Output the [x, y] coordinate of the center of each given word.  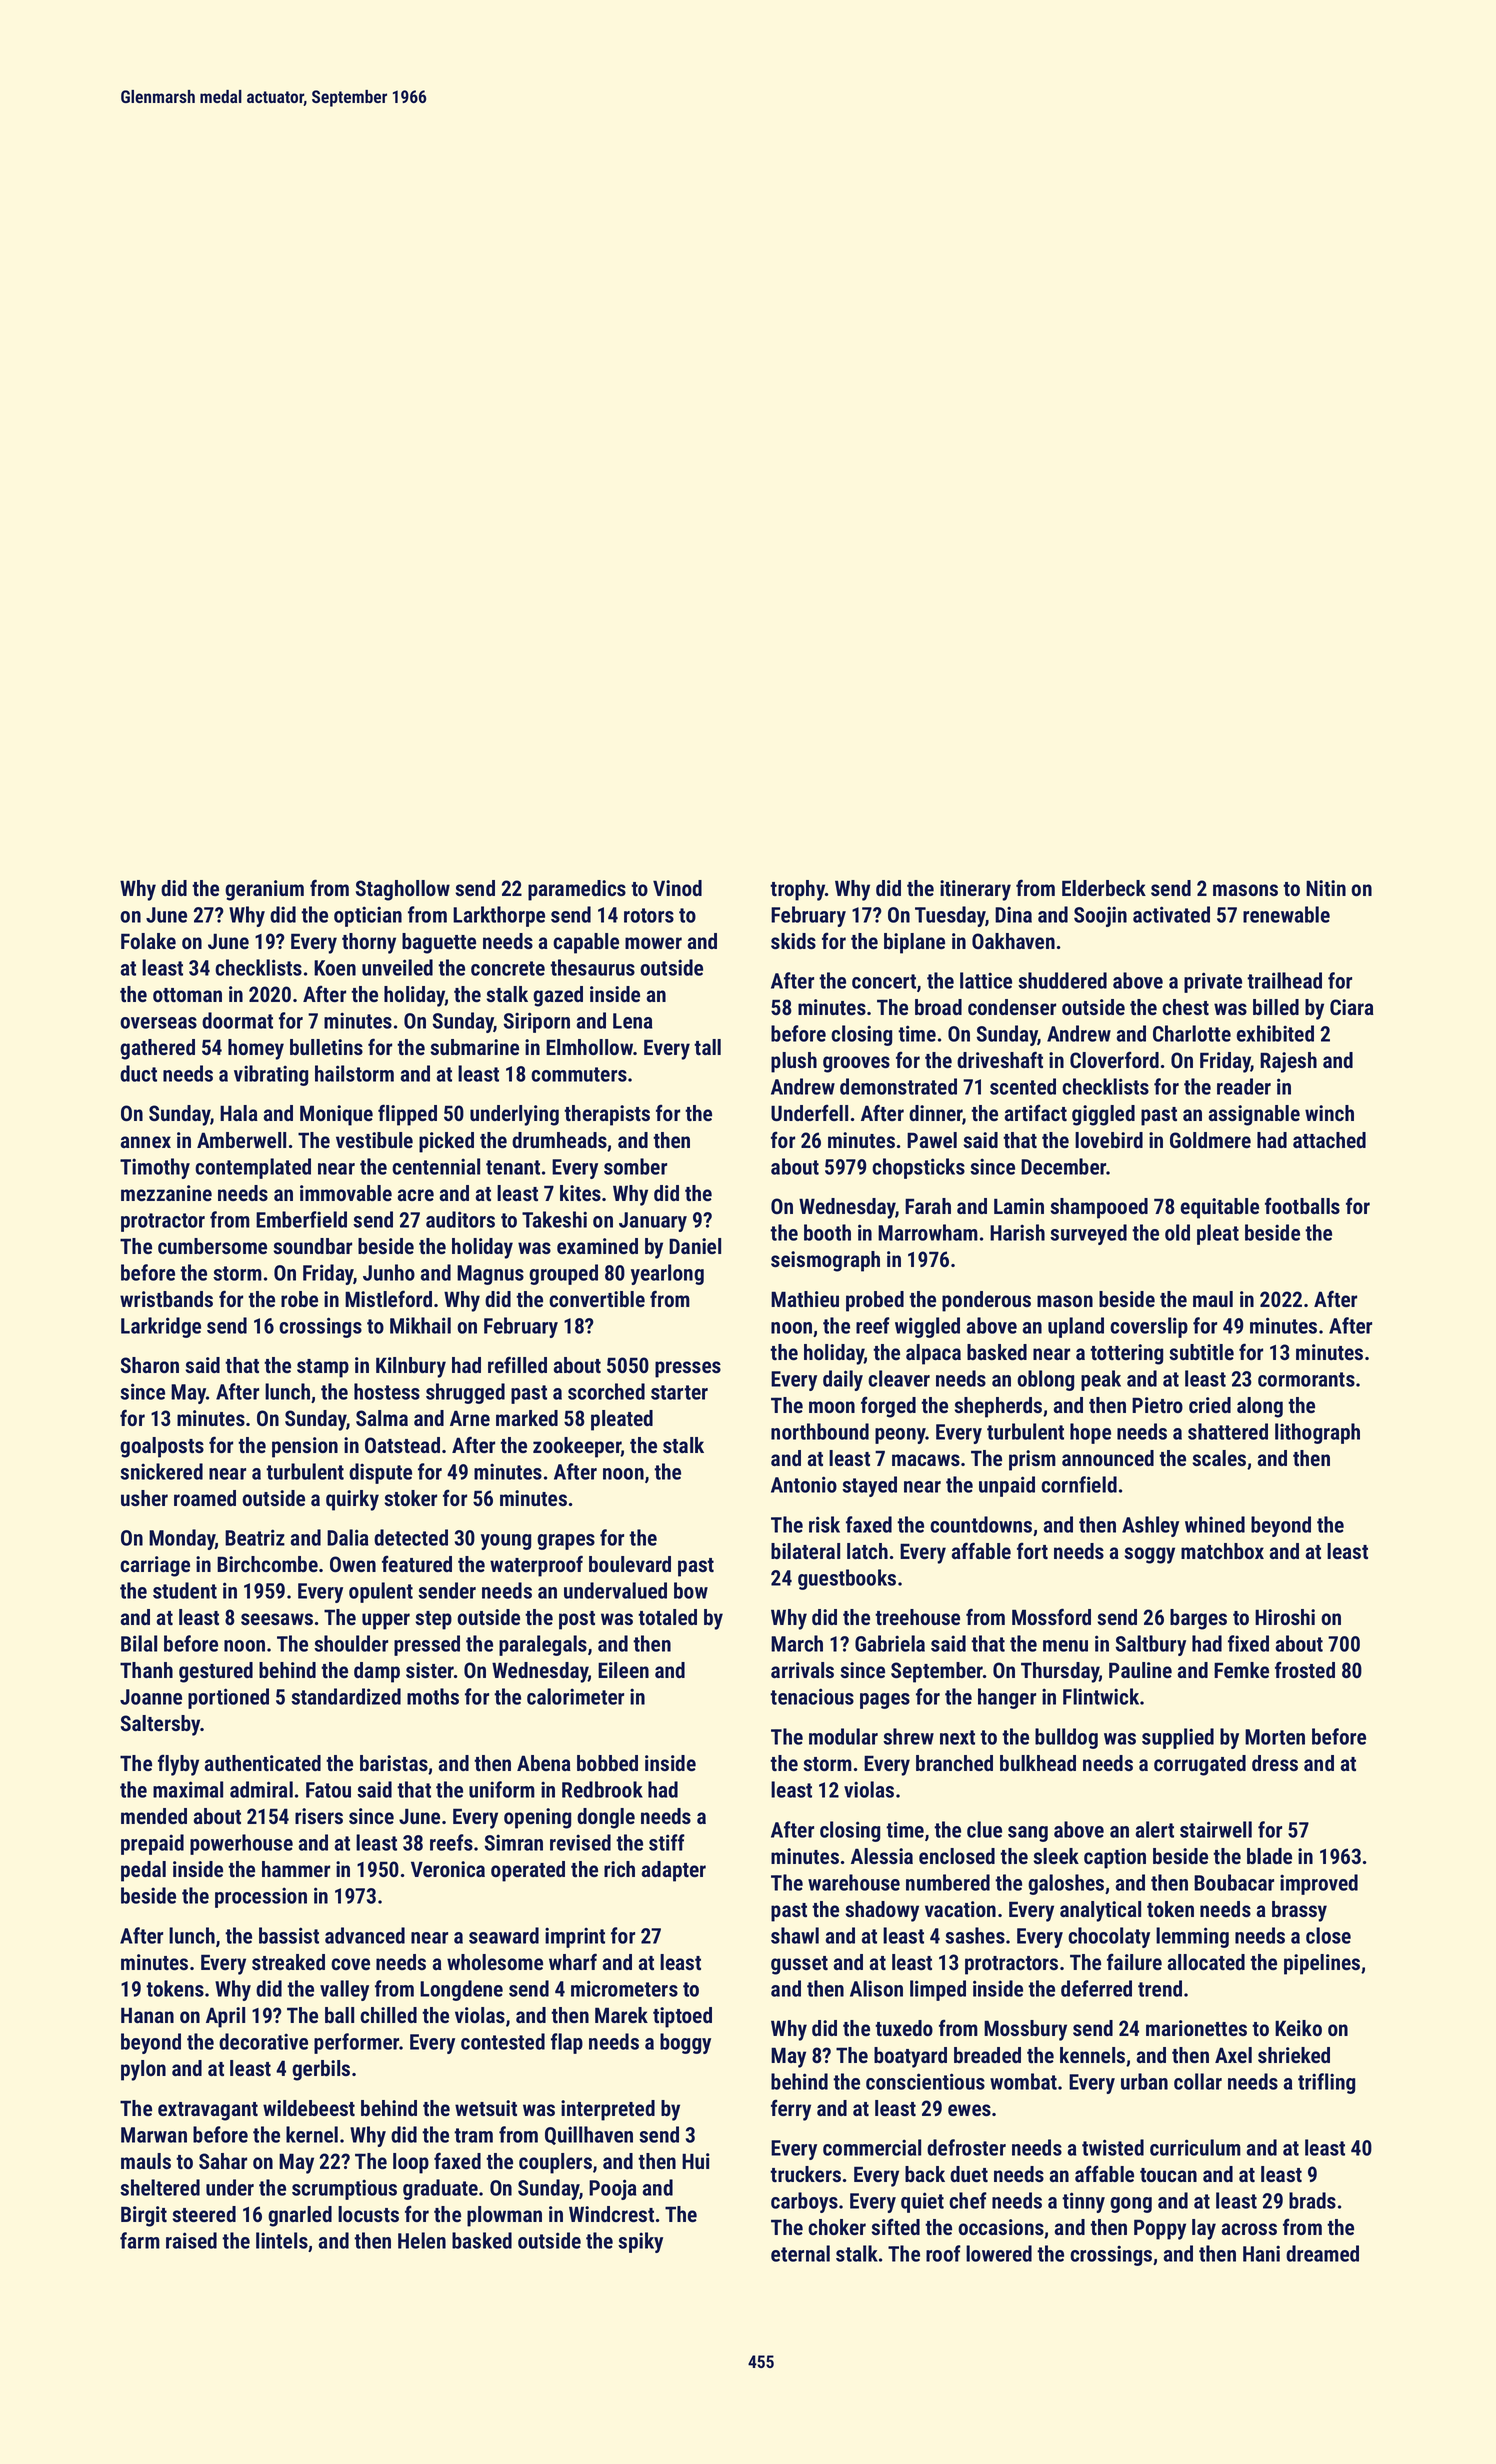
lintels [282, 2240]
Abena [544, 1763]
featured [417, 1563]
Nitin [1326, 888]
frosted [1305, 1669]
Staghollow [403, 890]
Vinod [677, 888]
